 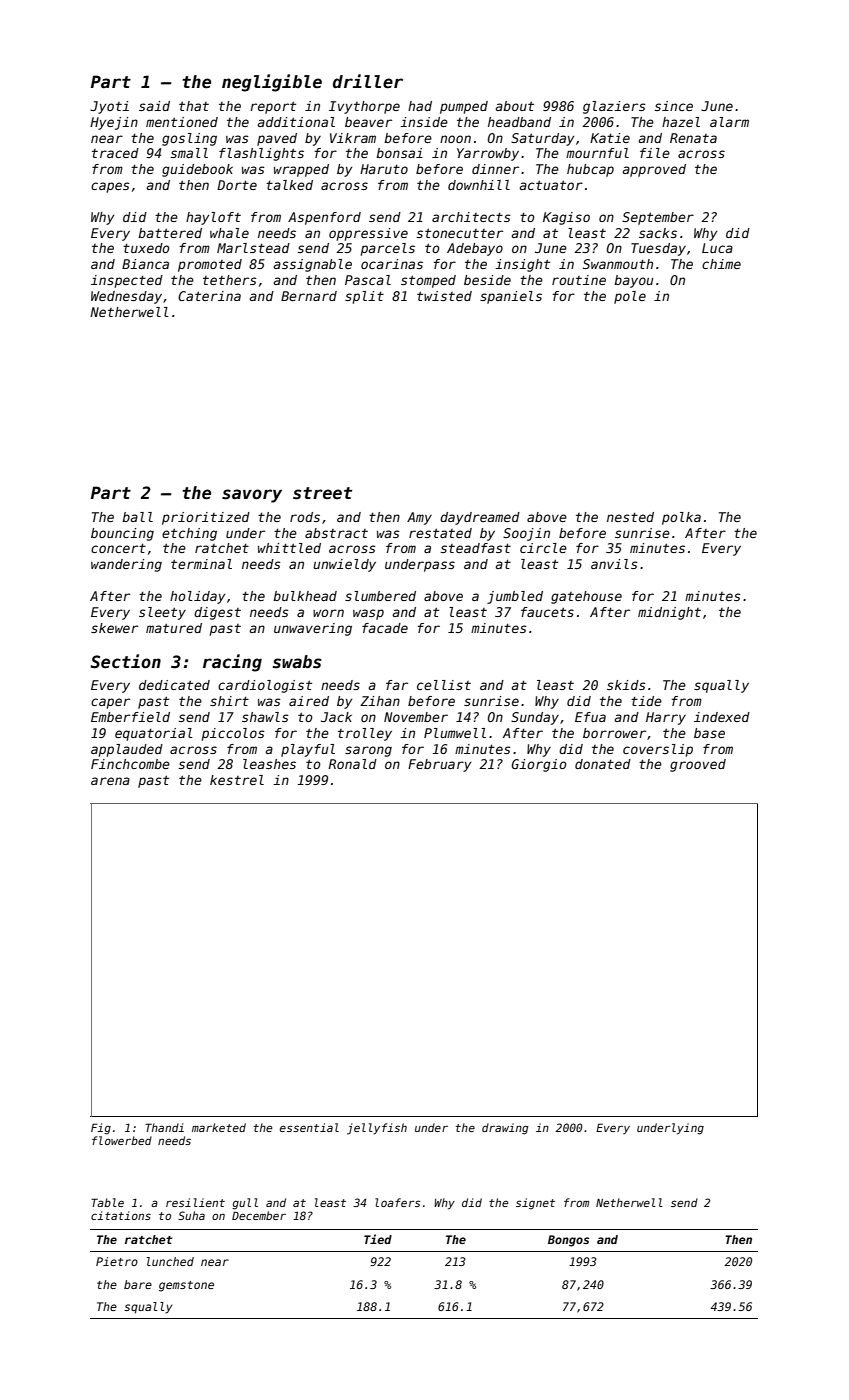 What do you see at coordinates (464, 107) in the page?
I see `pumped` at bounding box center [464, 107].
